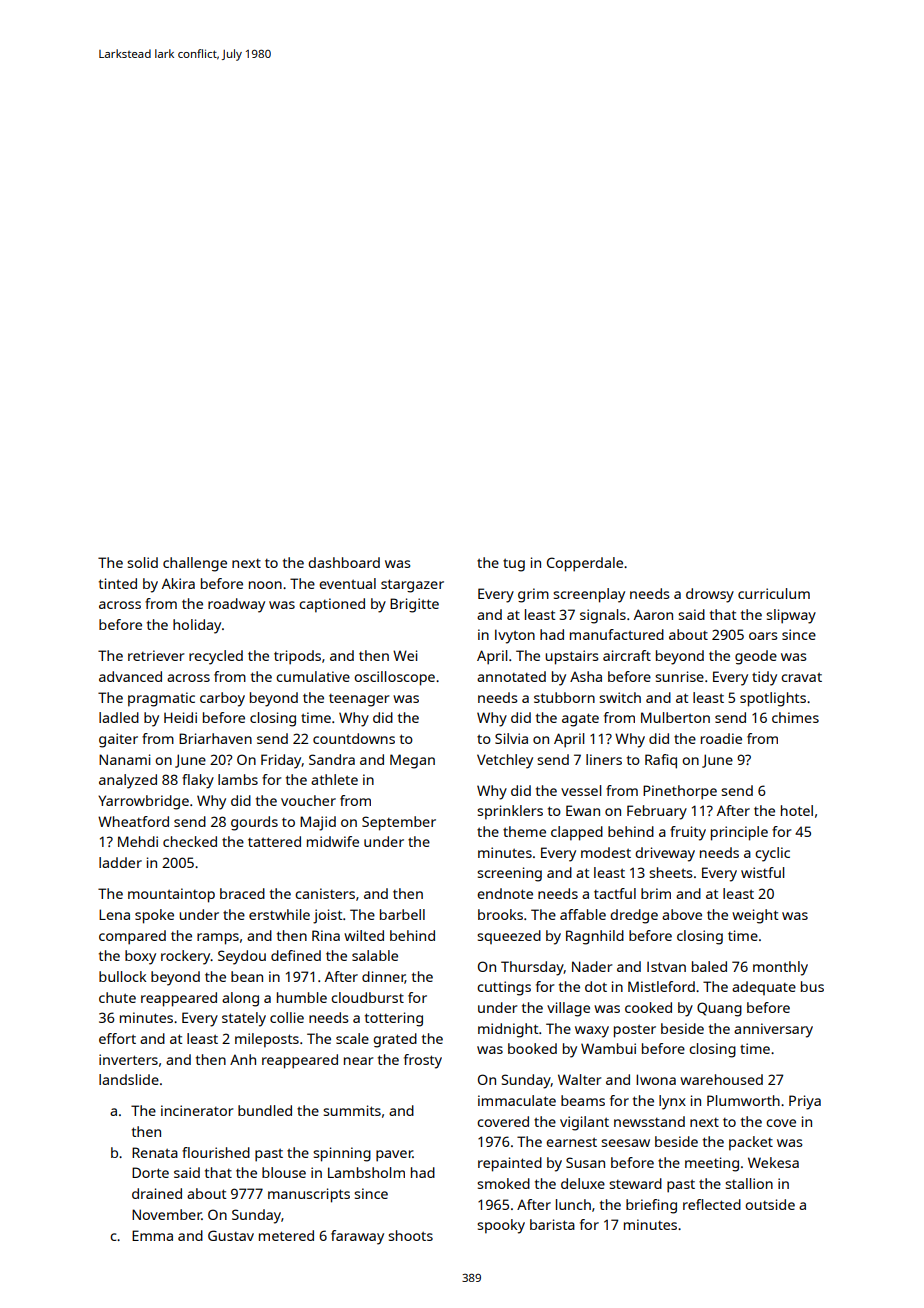  What do you see at coordinates (284, 1172) in the document?
I see `blouse` at bounding box center [284, 1172].
